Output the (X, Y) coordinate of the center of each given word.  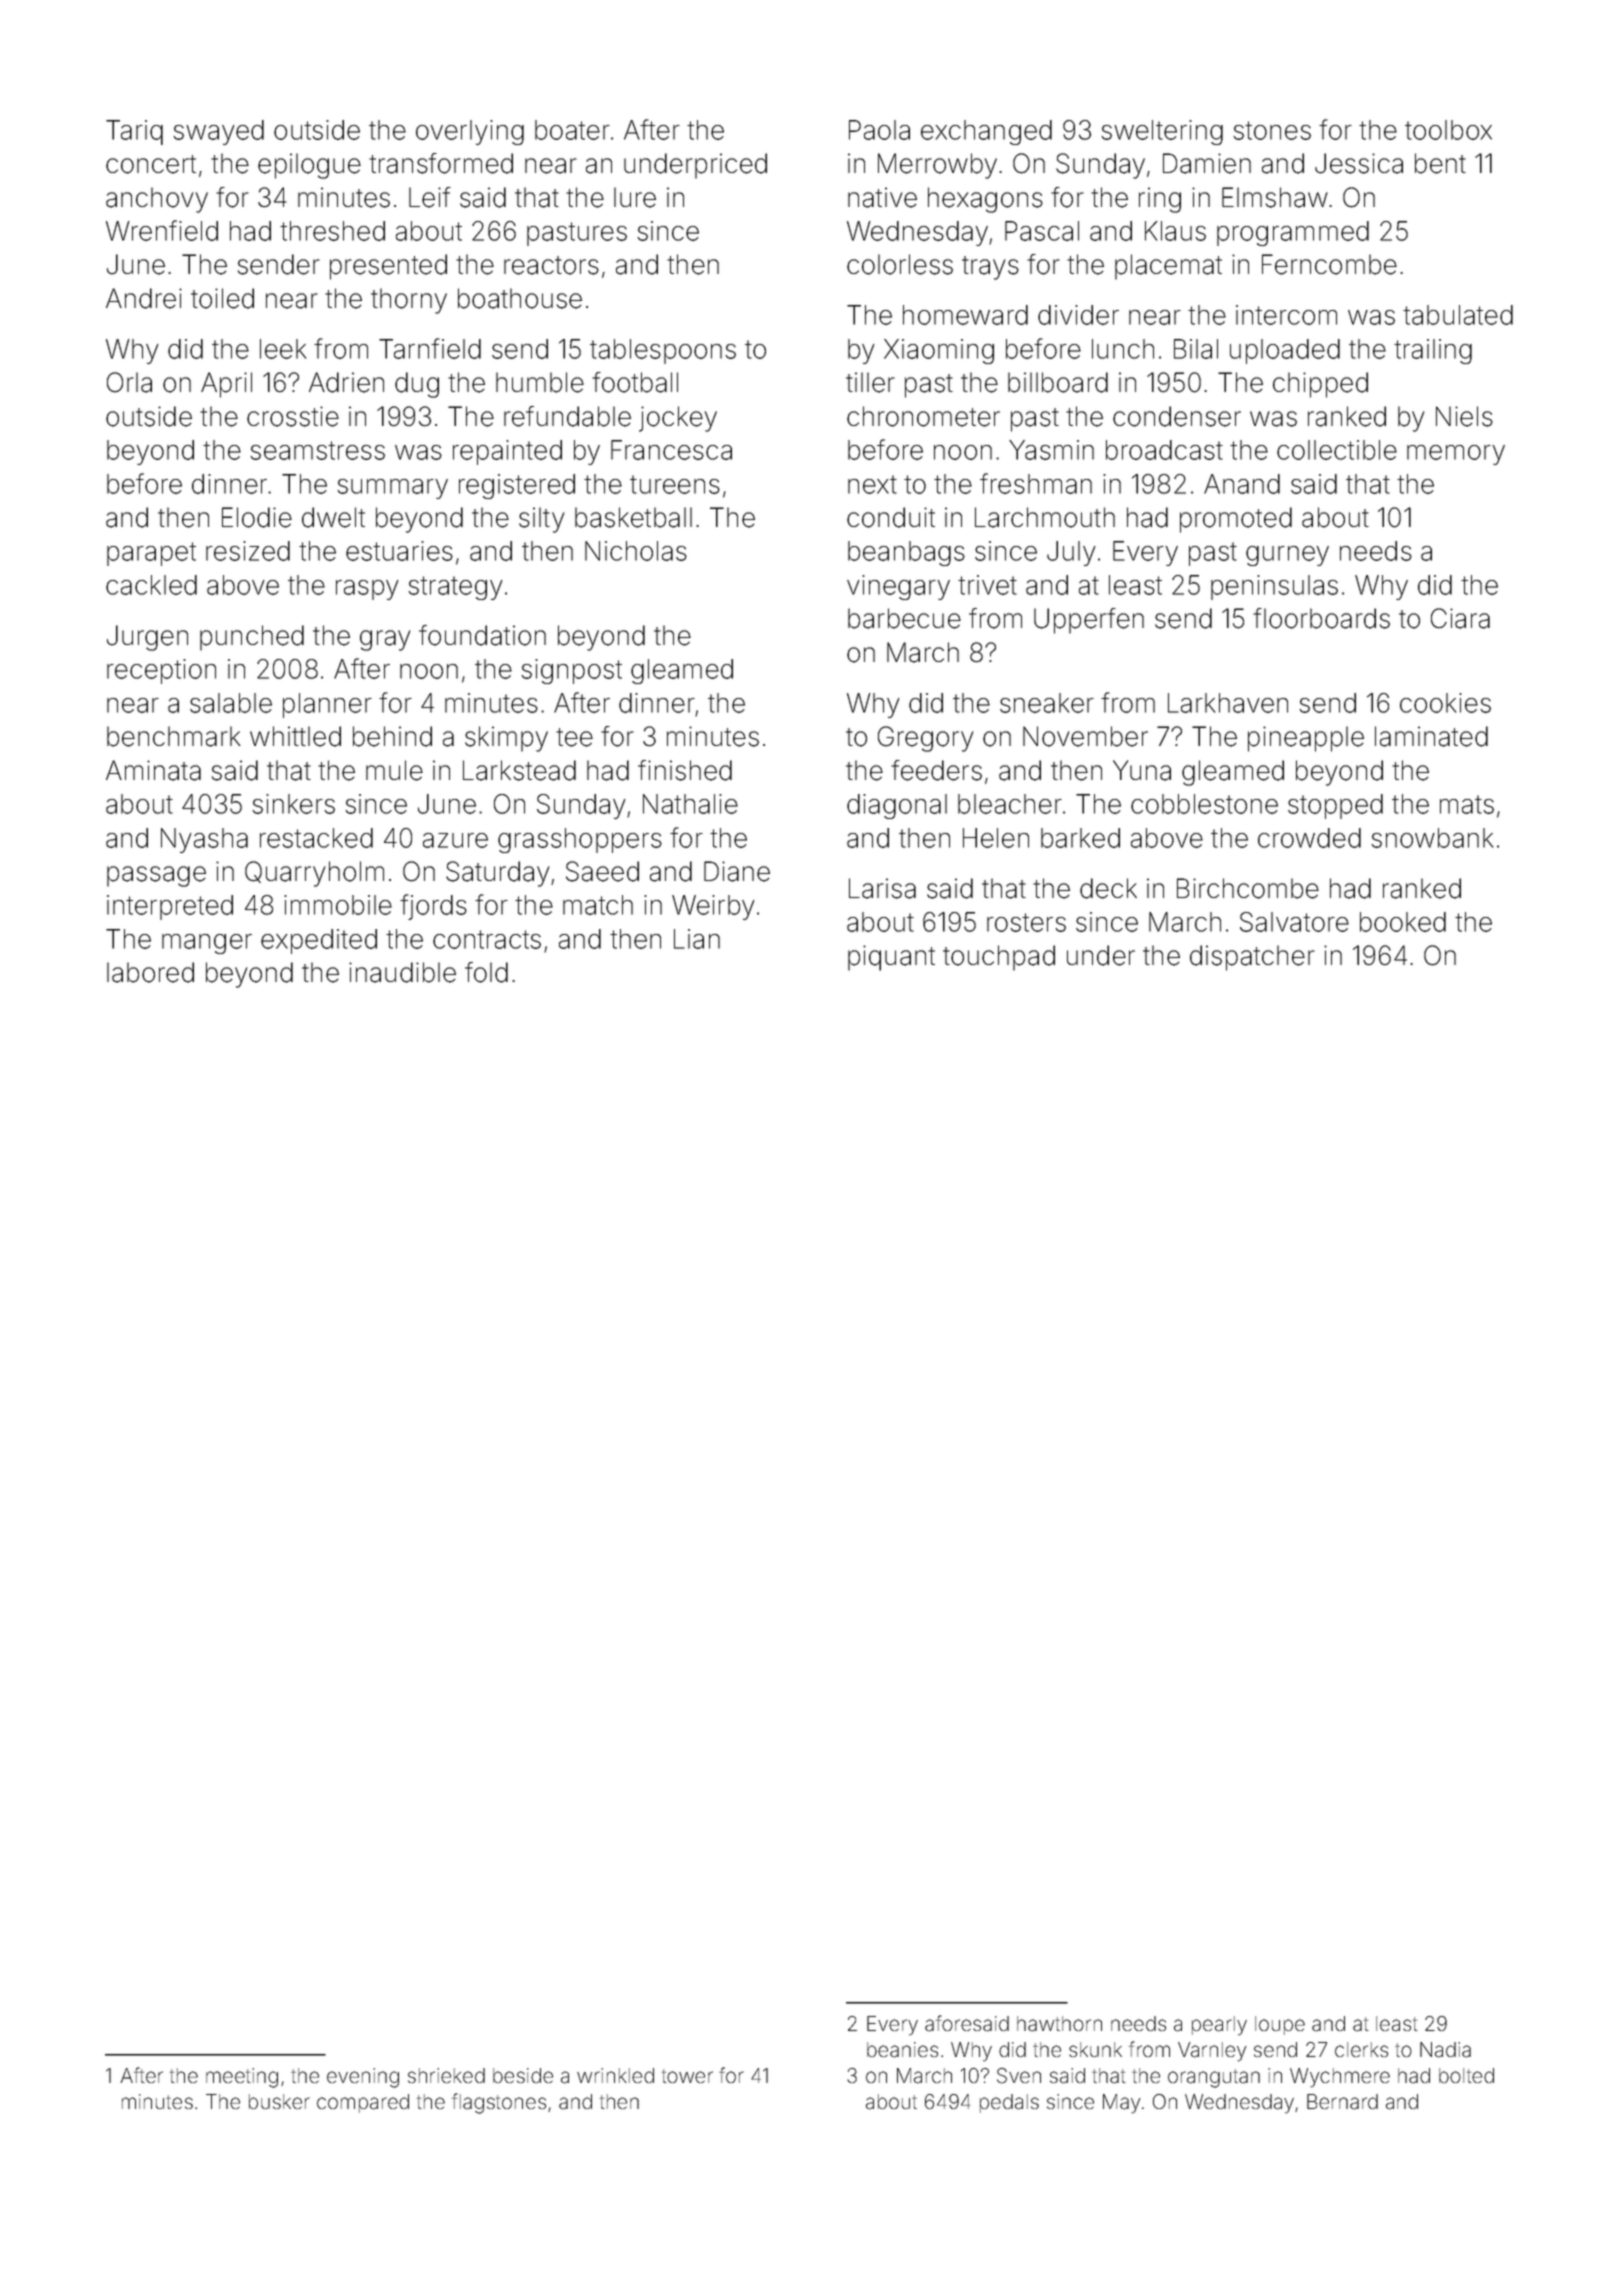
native (882, 197)
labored (150, 972)
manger (207, 944)
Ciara (1460, 618)
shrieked (446, 2075)
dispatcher (1252, 958)
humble (540, 382)
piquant (891, 958)
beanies (902, 2050)
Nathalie (690, 804)
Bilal (1196, 349)
